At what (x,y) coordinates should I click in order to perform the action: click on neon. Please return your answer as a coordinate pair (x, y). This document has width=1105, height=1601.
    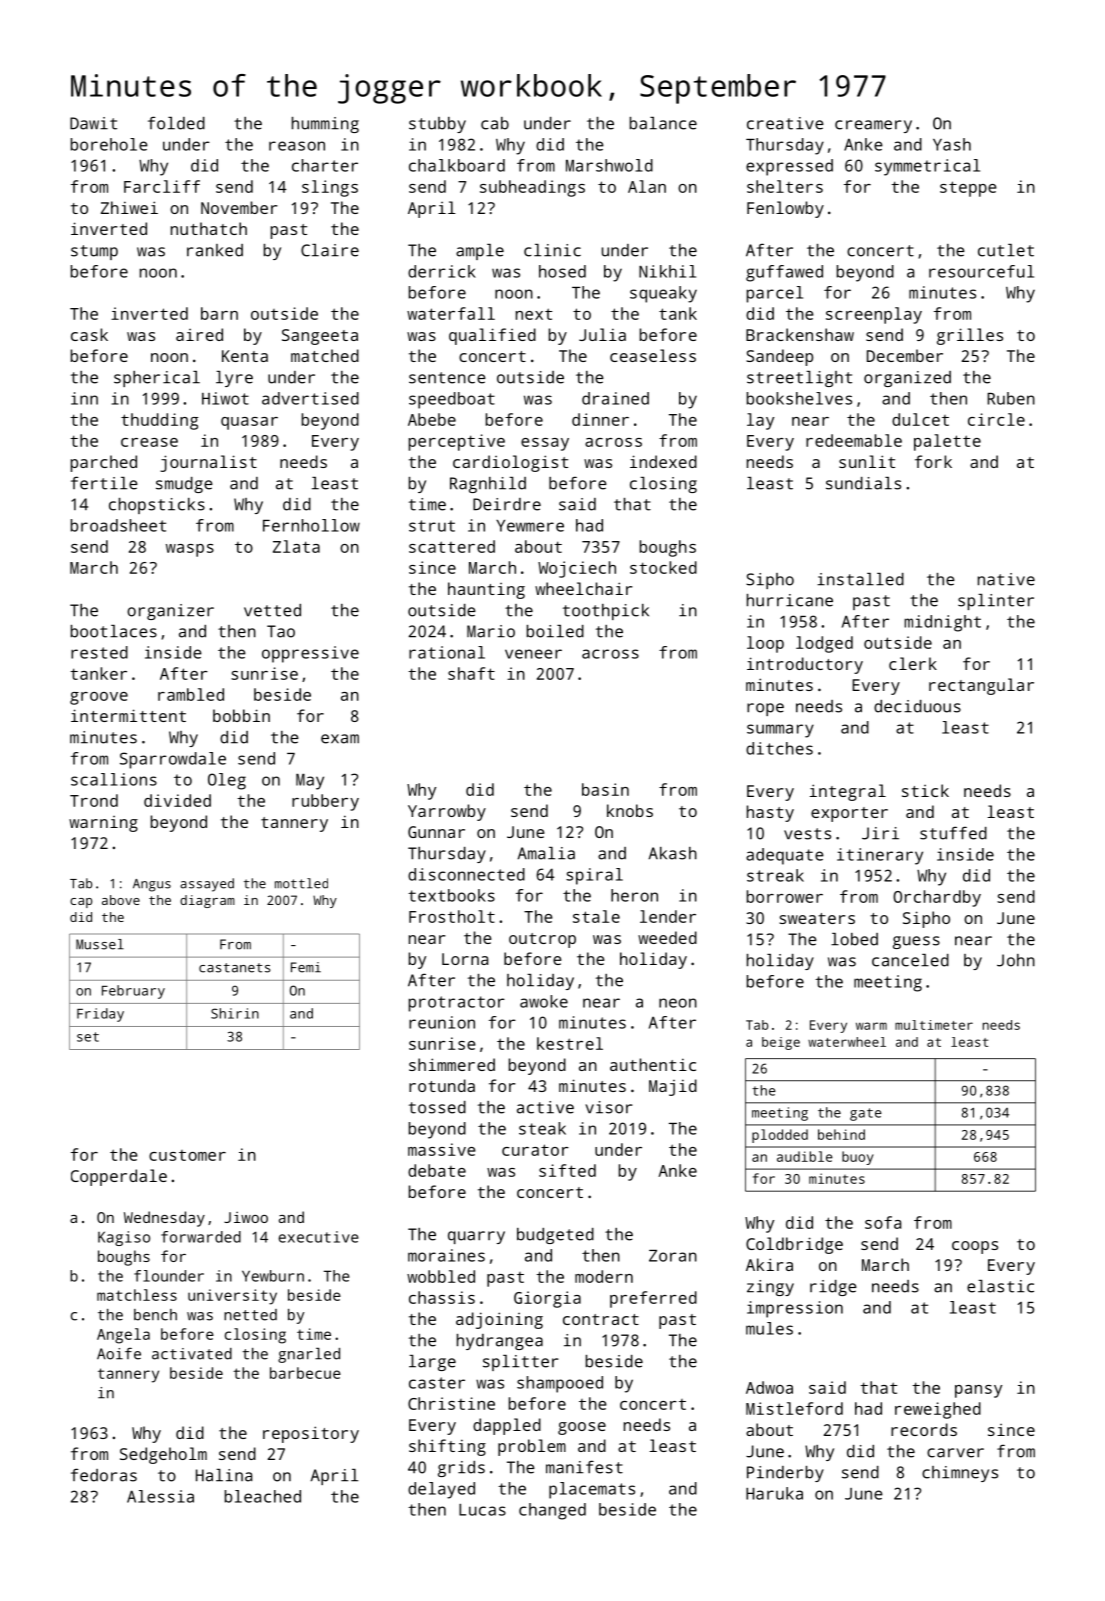
    Looking at the image, I should click on (678, 1003).
